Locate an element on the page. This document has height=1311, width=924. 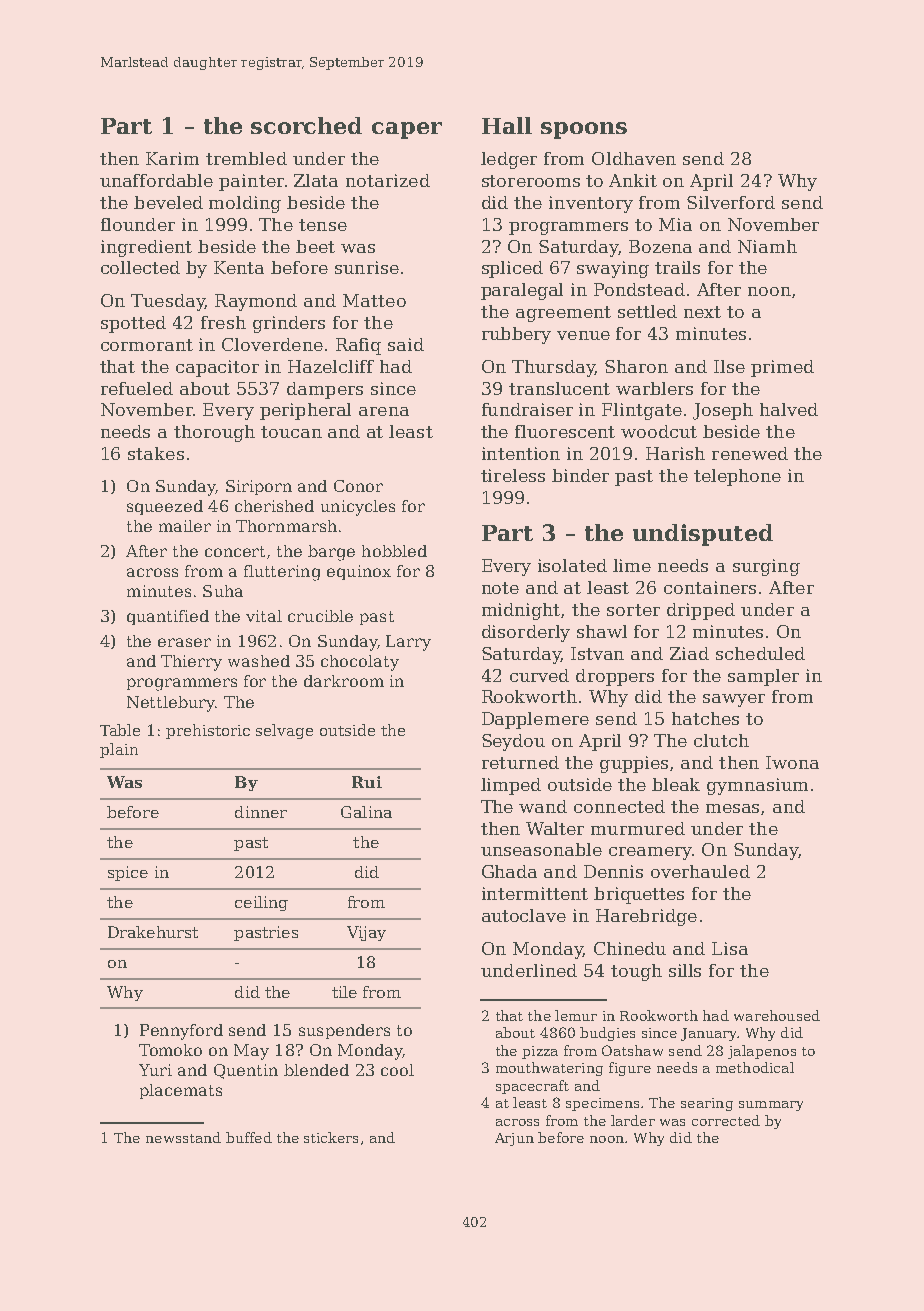
surging is located at coordinates (766, 567).
